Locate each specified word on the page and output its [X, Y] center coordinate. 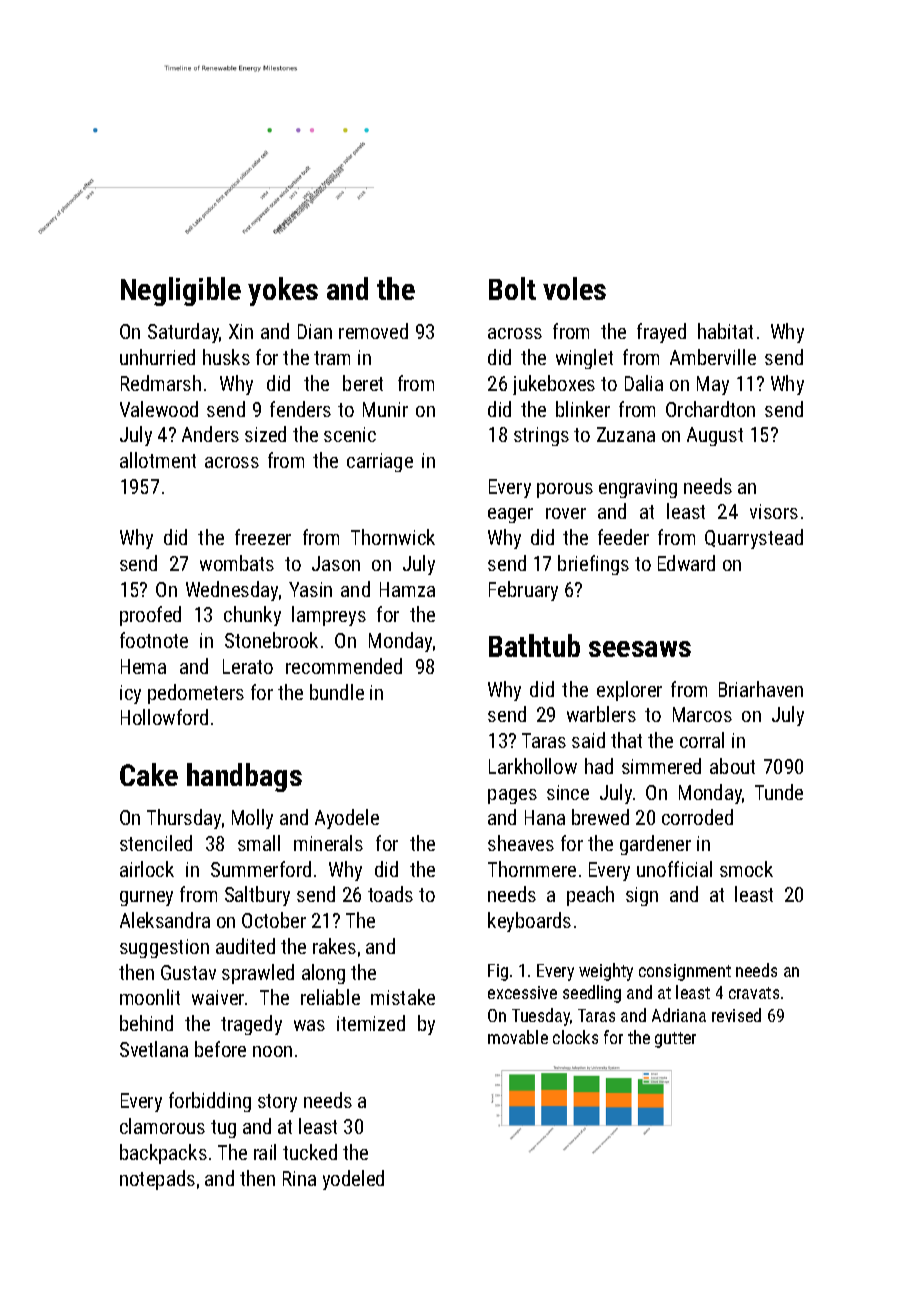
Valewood [159, 409]
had [599, 766]
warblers [601, 714]
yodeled [353, 1180]
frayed [661, 333]
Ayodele [347, 819]
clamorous [162, 1126]
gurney [146, 898]
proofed [150, 616]
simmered [661, 766]
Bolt [512, 288]
